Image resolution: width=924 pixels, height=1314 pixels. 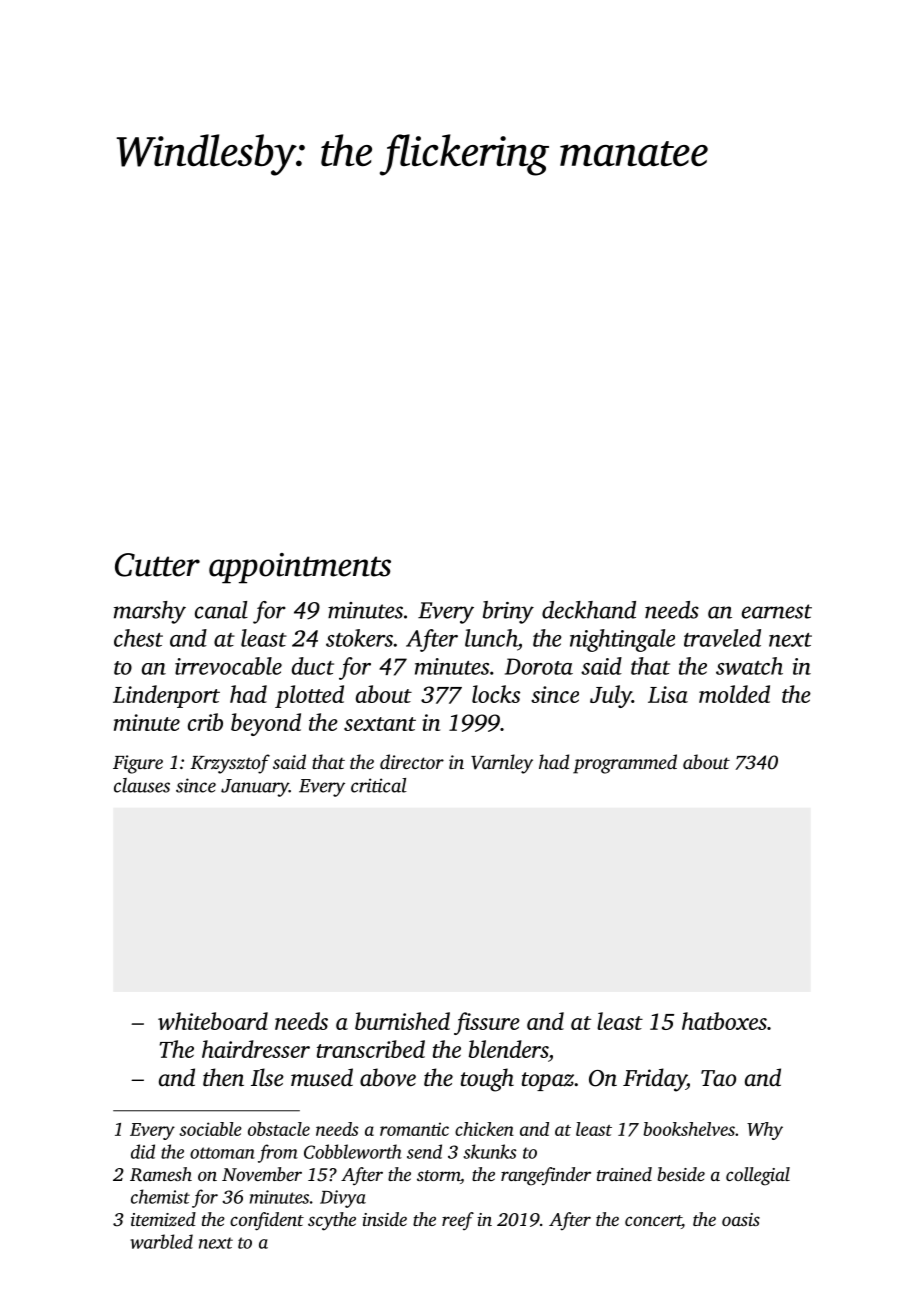 I want to click on Figure, so click(x=138, y=764).
